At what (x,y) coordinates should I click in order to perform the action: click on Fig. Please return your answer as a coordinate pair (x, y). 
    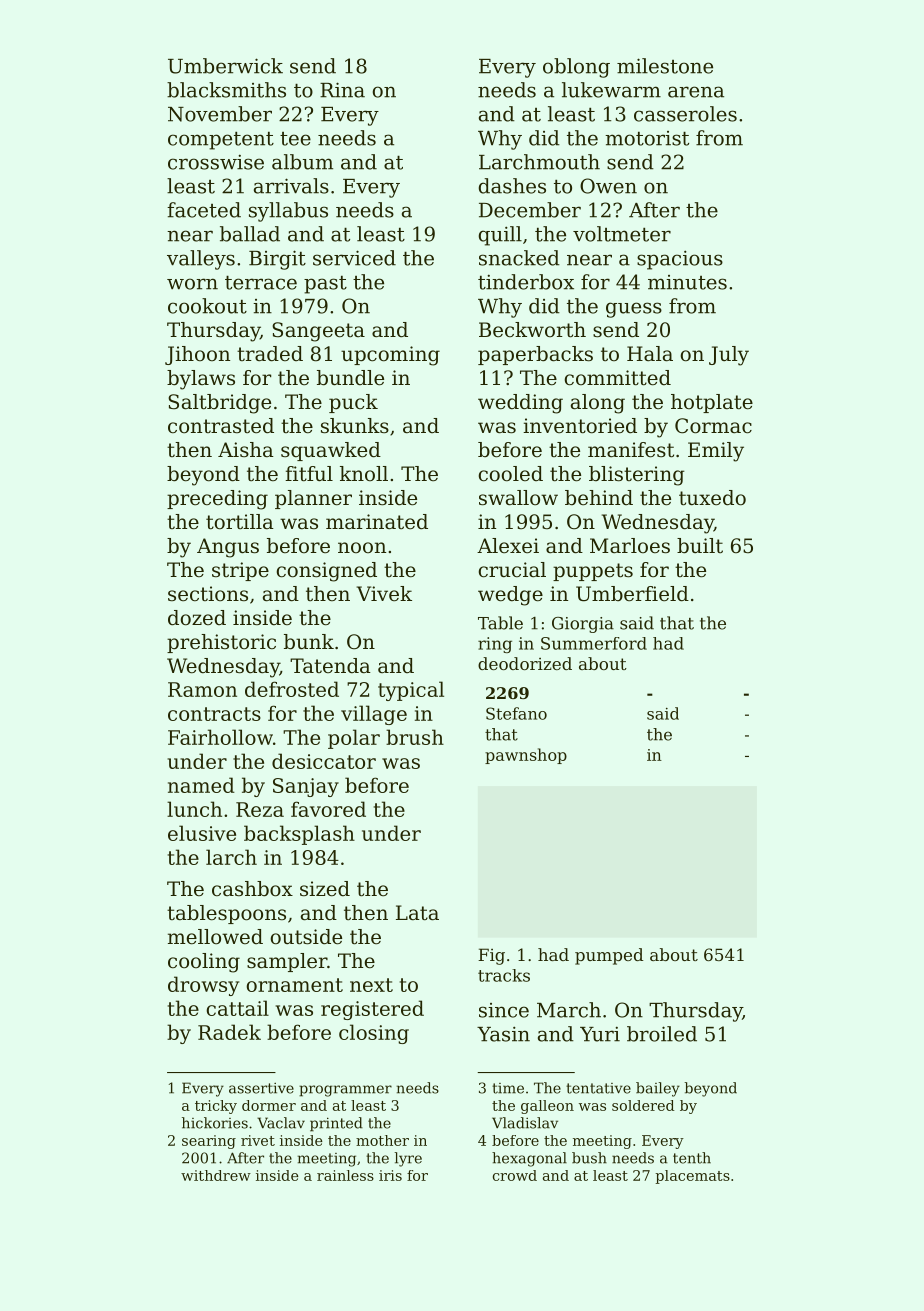
    Looking at the image, I should click on (491, 956).
